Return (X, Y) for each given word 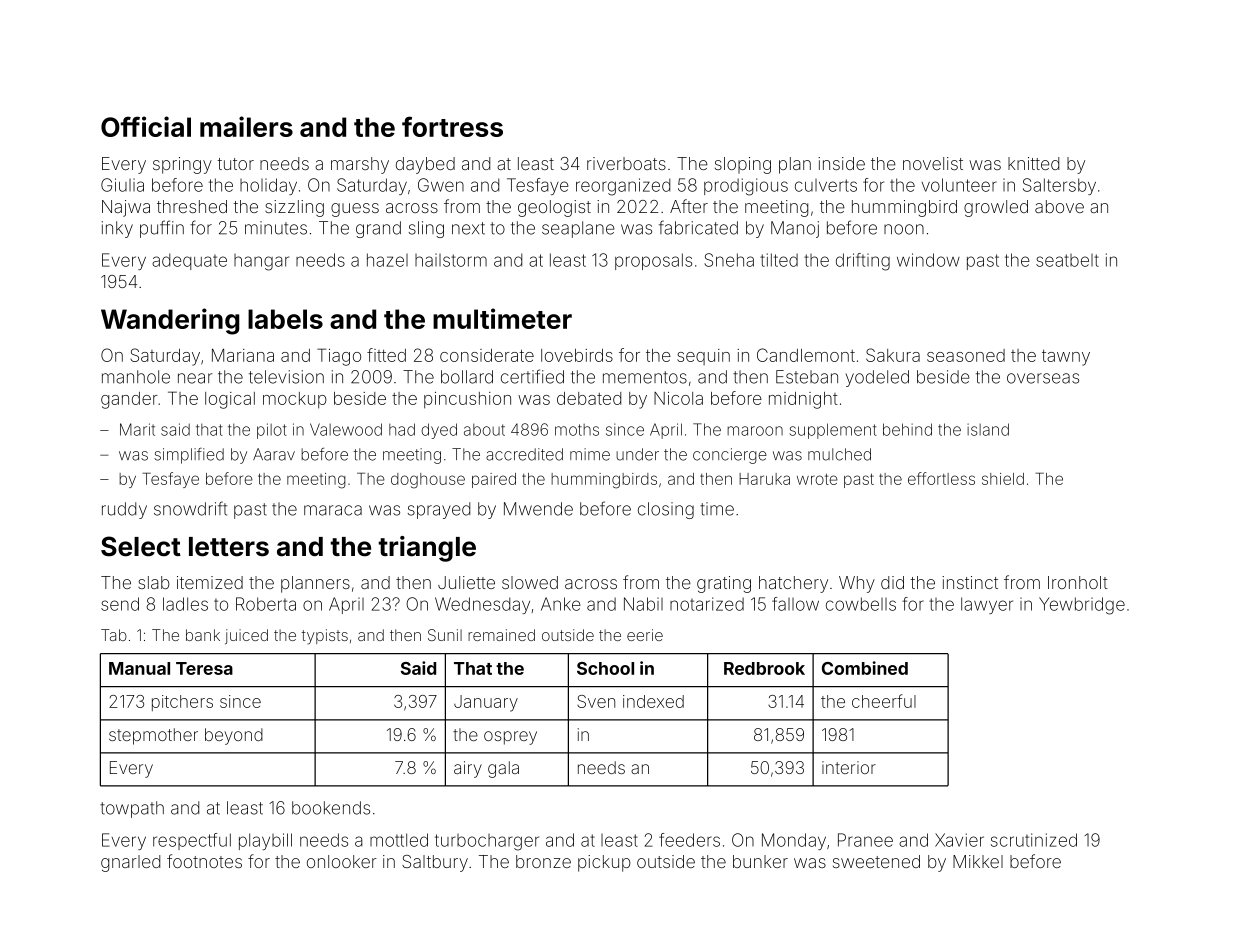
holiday (268, 186)
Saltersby (1059, 186)
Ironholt (1078, 582)
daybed (425, 165)
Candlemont (806, 355)
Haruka (764, 479)
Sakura (893, 355)
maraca (333, 510)
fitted (386, 355)
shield (1003, 479)
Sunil (445, 635)
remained (501, 635)
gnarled (130, 863)
